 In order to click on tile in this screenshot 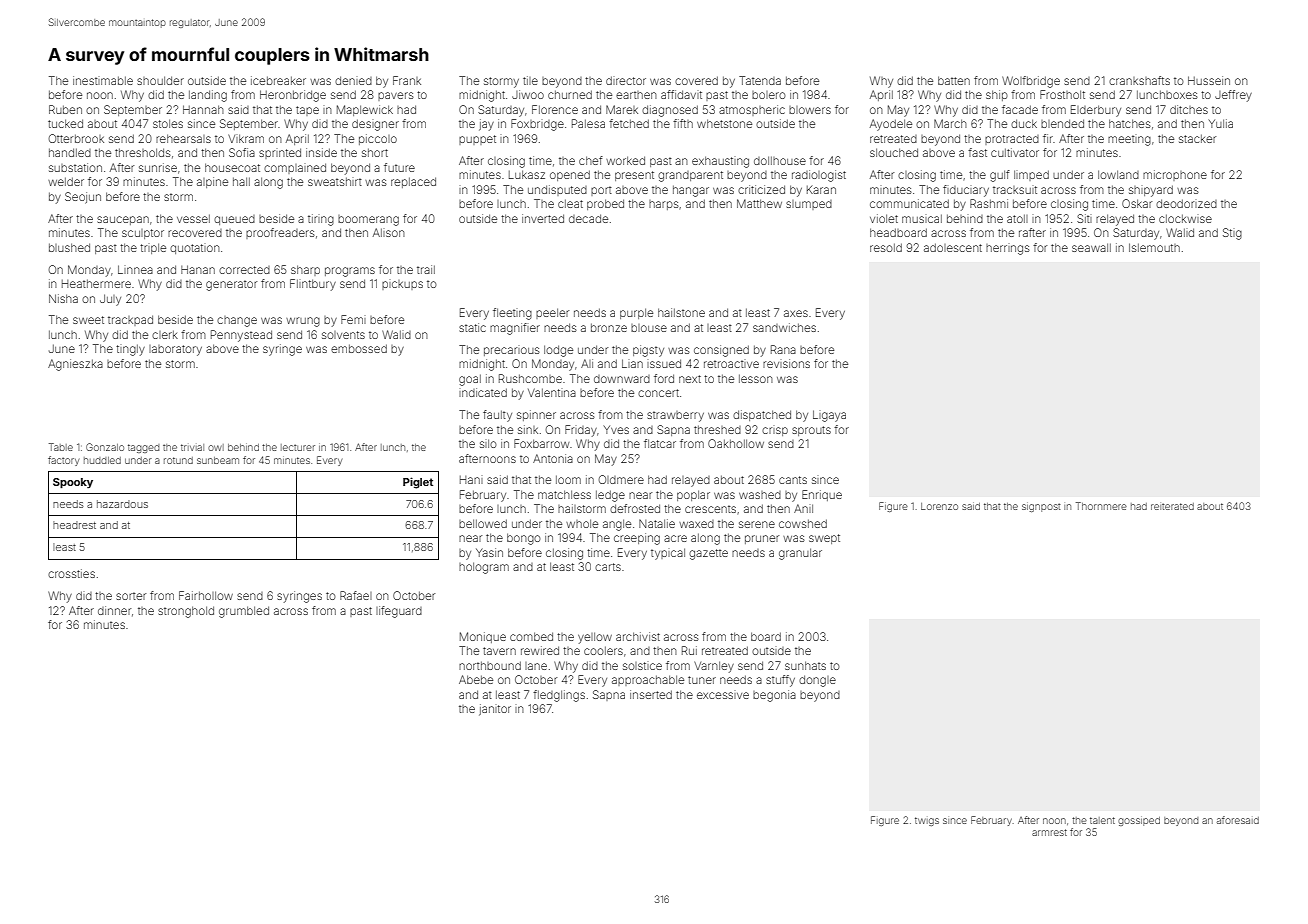, I will do `click(530, 80)`.
